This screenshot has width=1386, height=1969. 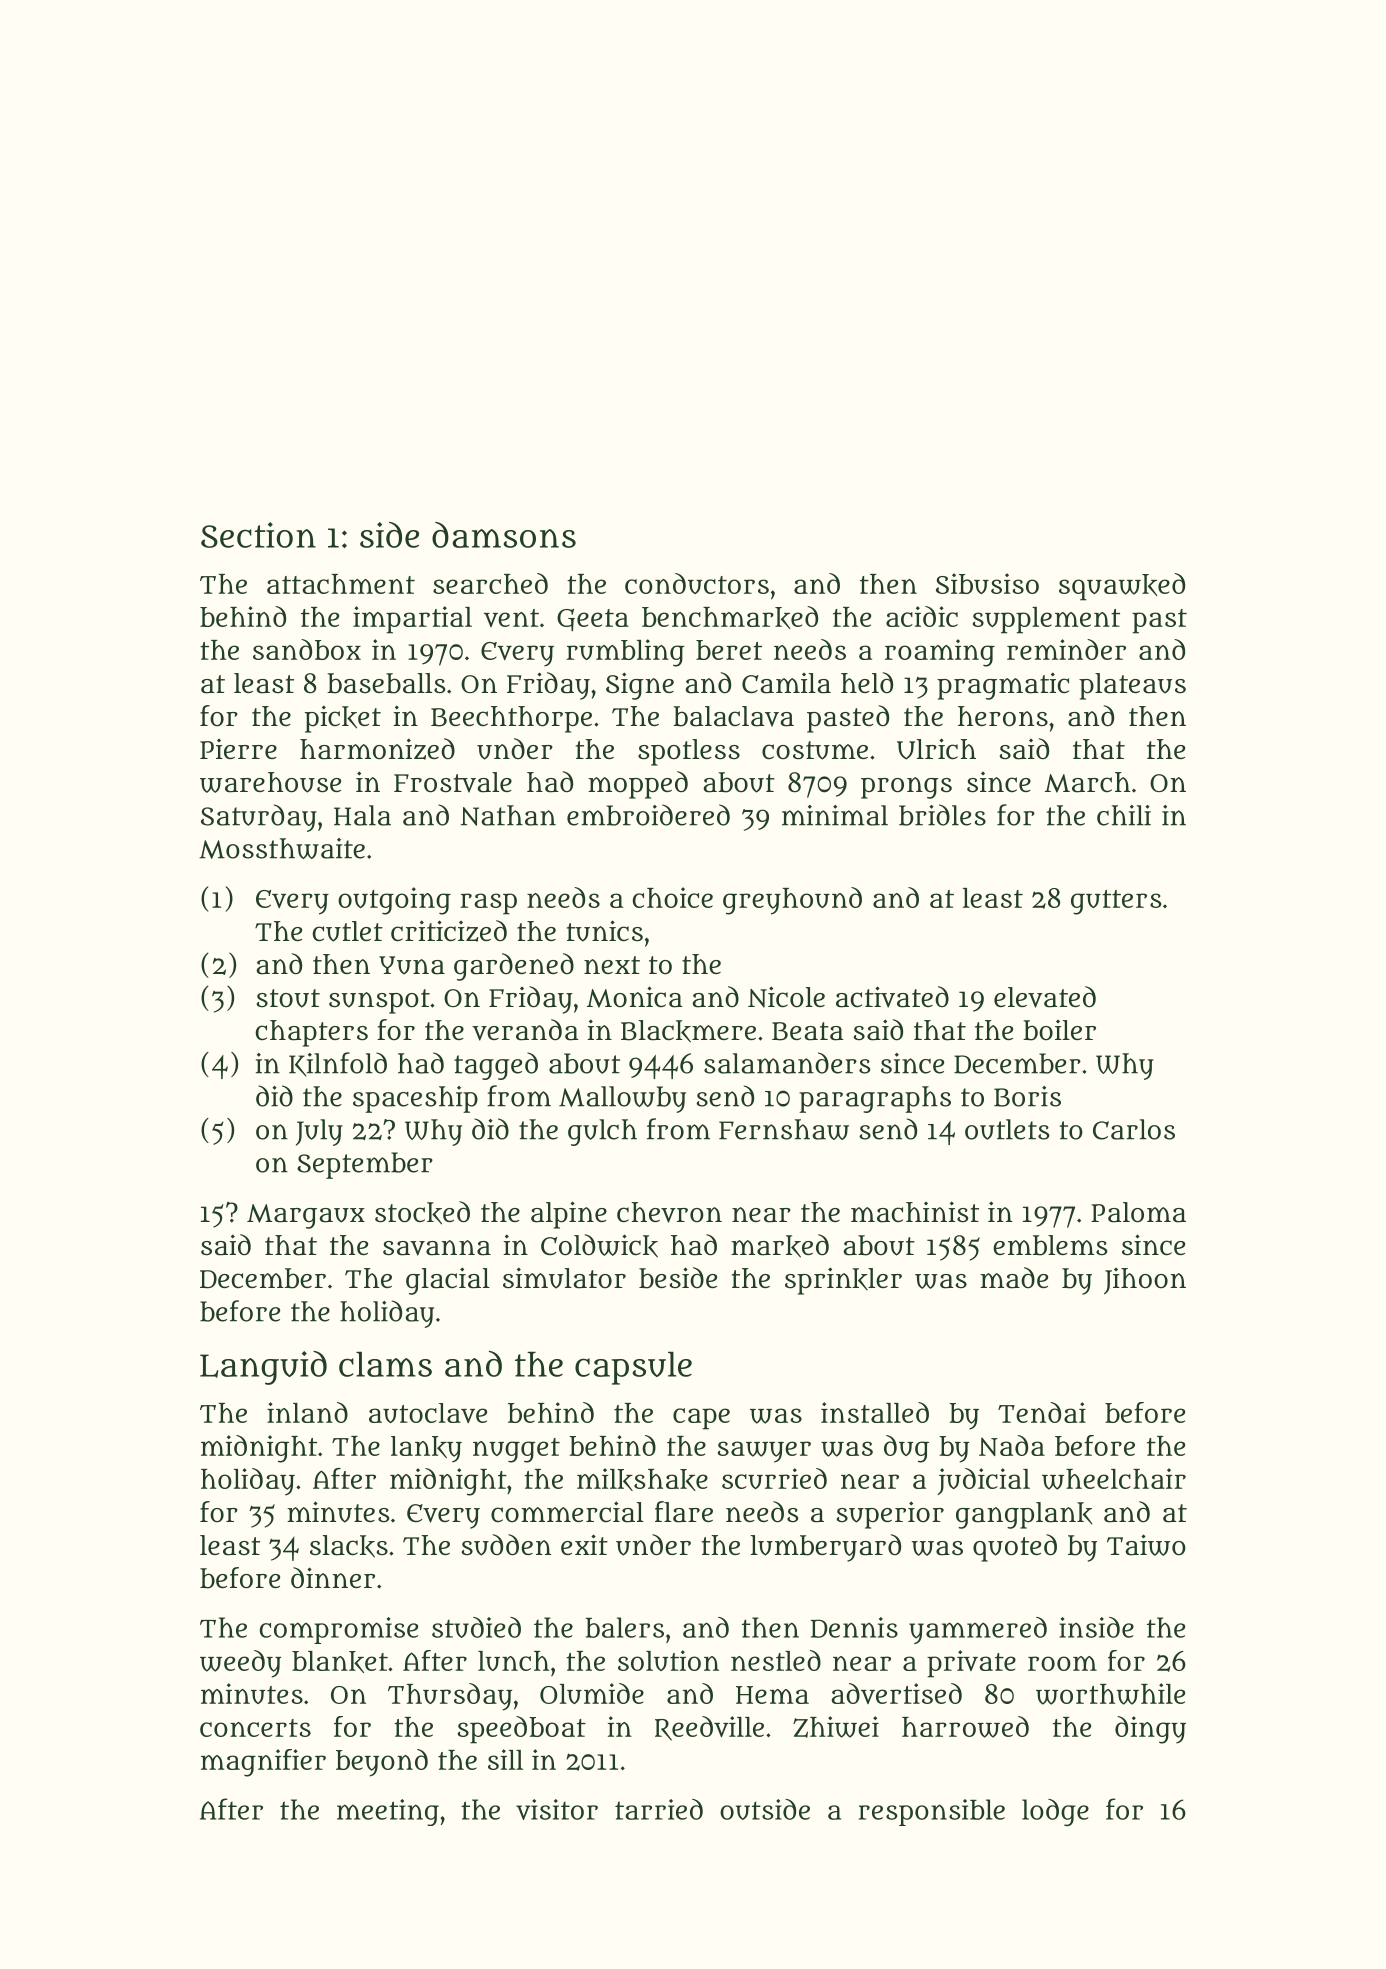 I want to click on chevron, so click(x=669, y=1212).
